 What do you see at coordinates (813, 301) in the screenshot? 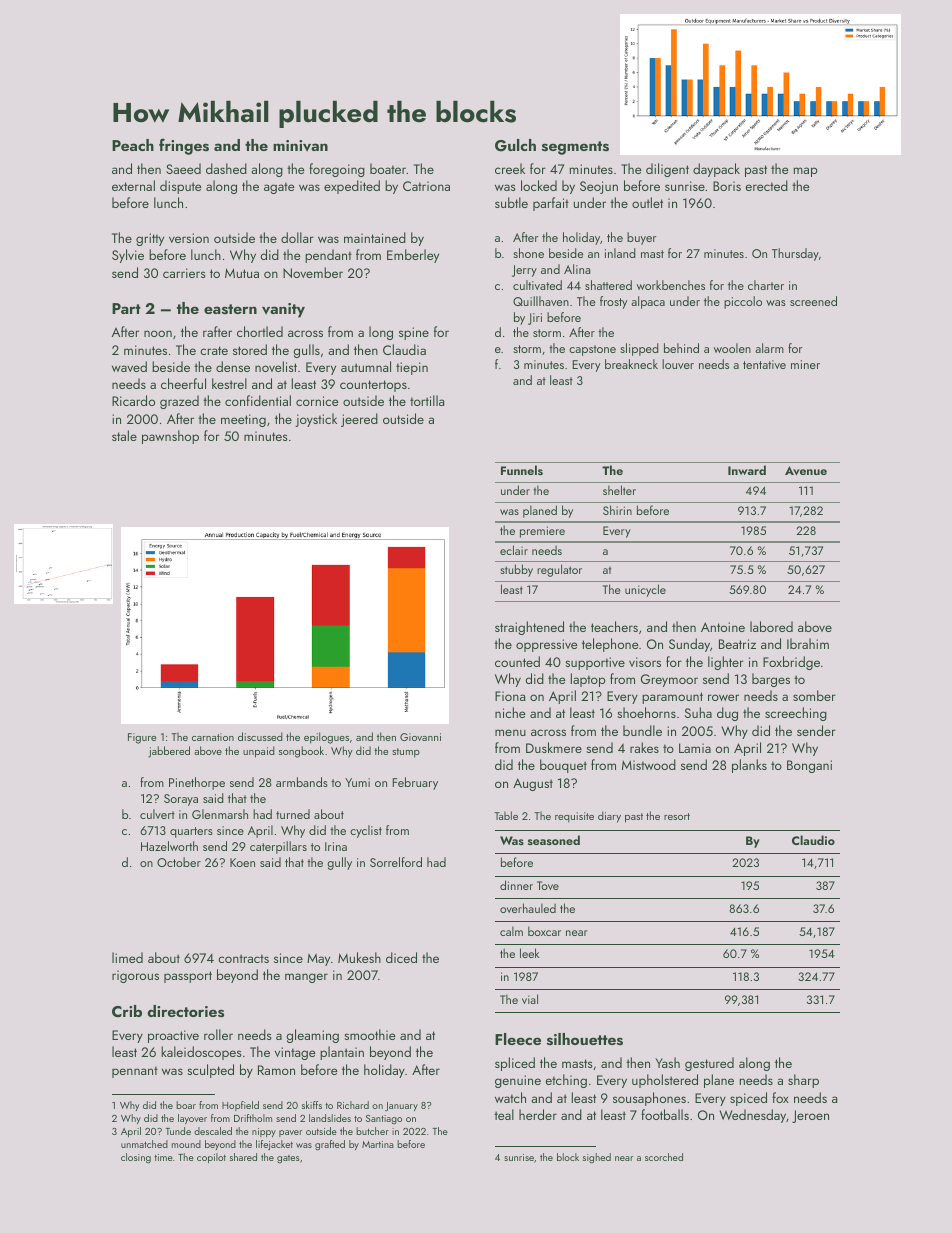
I see `screened` at bounding box center [813, 301].
